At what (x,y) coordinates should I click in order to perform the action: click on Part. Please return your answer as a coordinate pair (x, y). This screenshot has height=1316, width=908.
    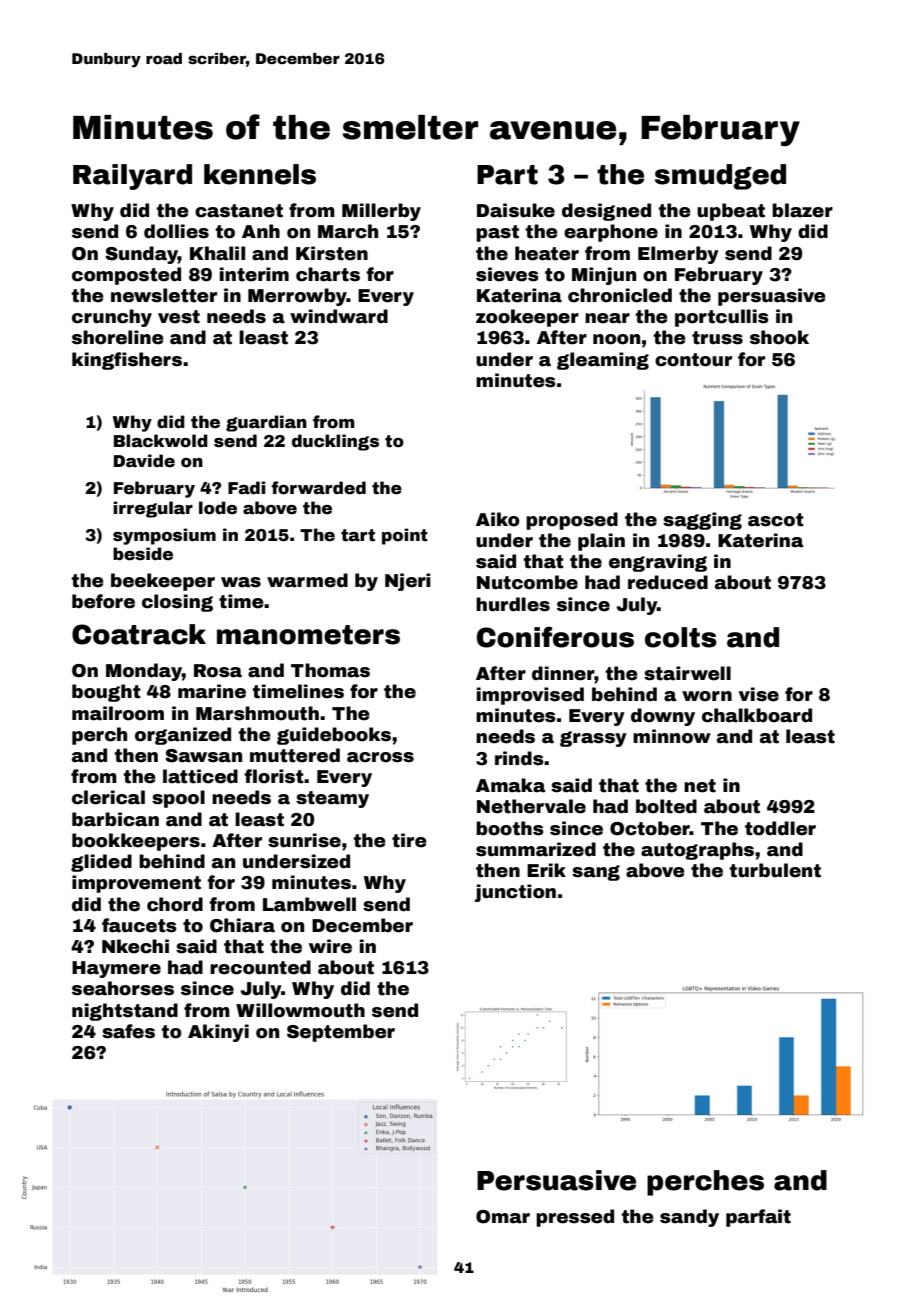
    Looking at the image, I should click on (507, 175).
